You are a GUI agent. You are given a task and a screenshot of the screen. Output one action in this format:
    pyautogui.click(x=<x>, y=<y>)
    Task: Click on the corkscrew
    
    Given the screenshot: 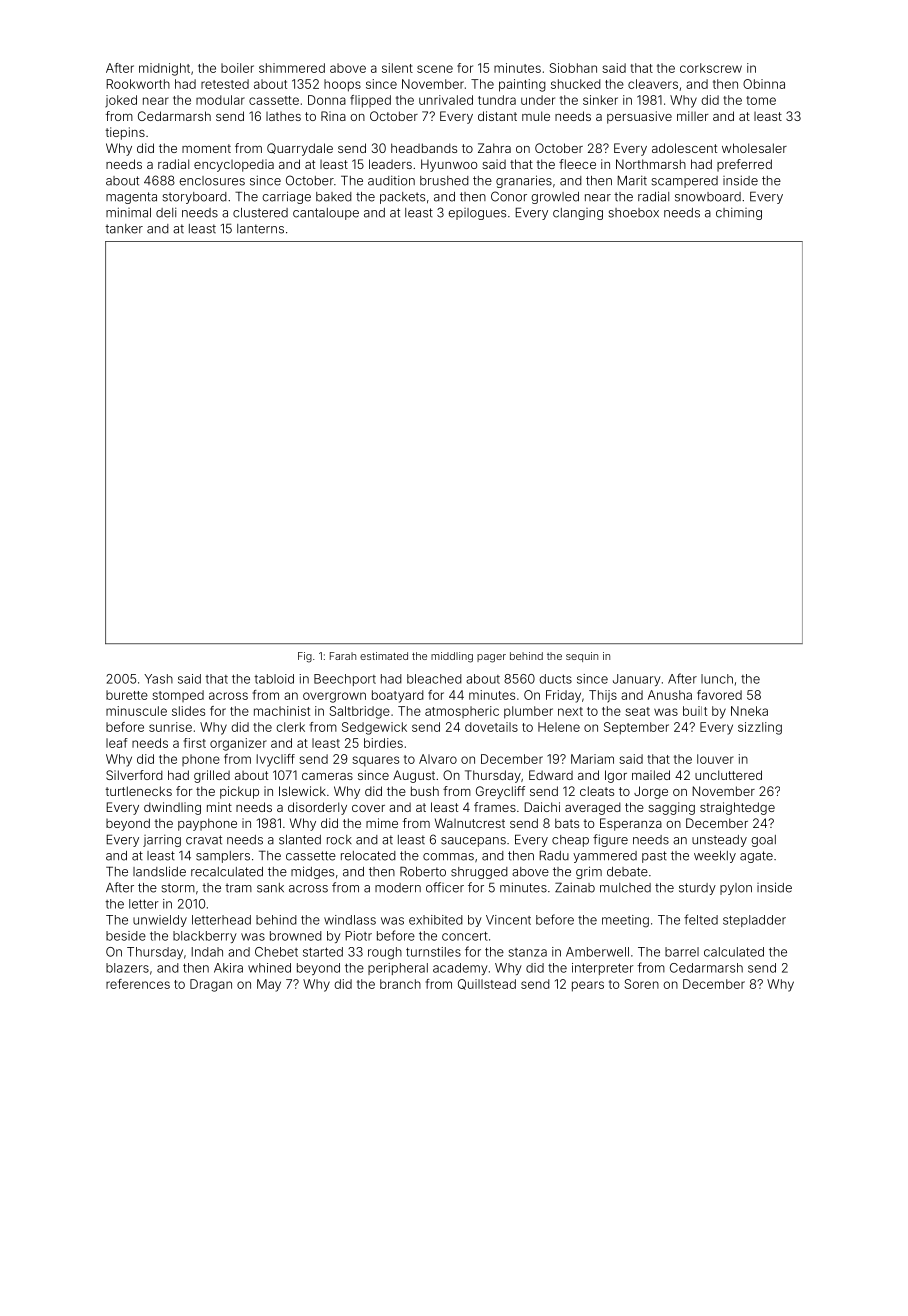 What is the action you would take?
    pyautogui.click(x=711, y=68)
